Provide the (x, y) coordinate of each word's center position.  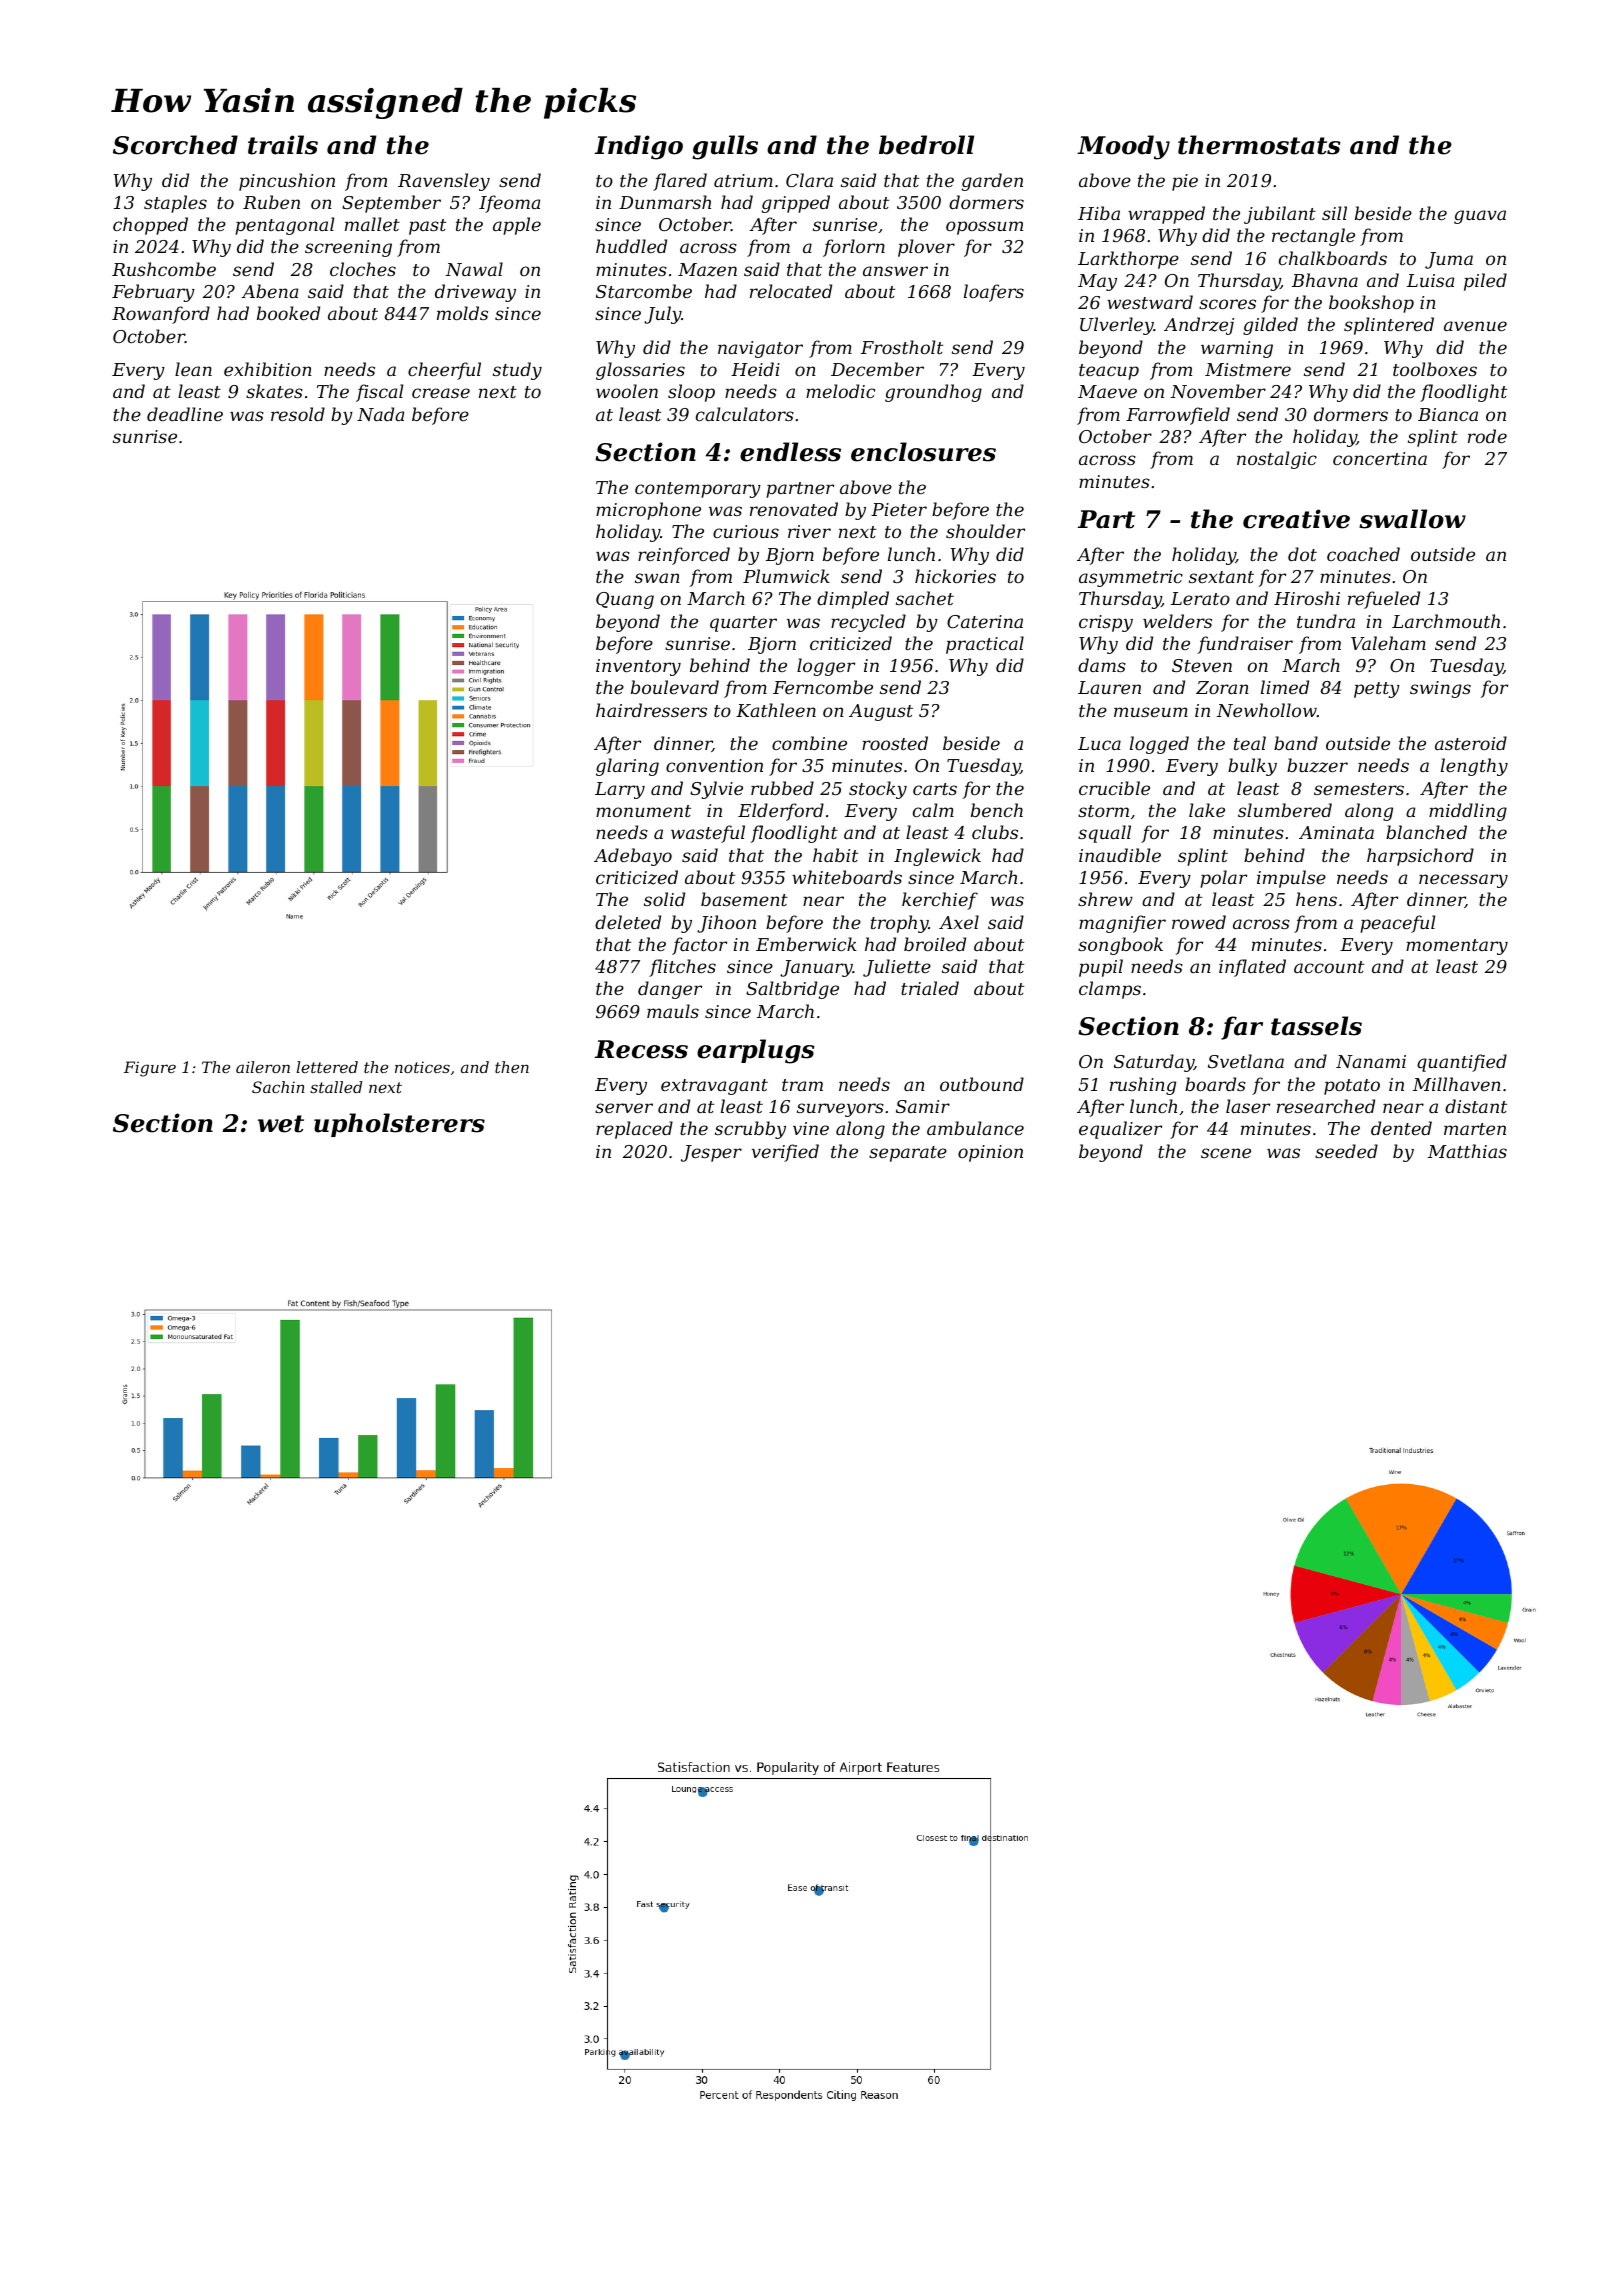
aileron (263, 1067)
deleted (628, 922)
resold (298, 414)
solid (664, 899)
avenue (1475, 326)
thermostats (1259, 145)
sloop (691, 393)
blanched (1426, 832)
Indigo (639, 147)
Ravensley (444, 182)
